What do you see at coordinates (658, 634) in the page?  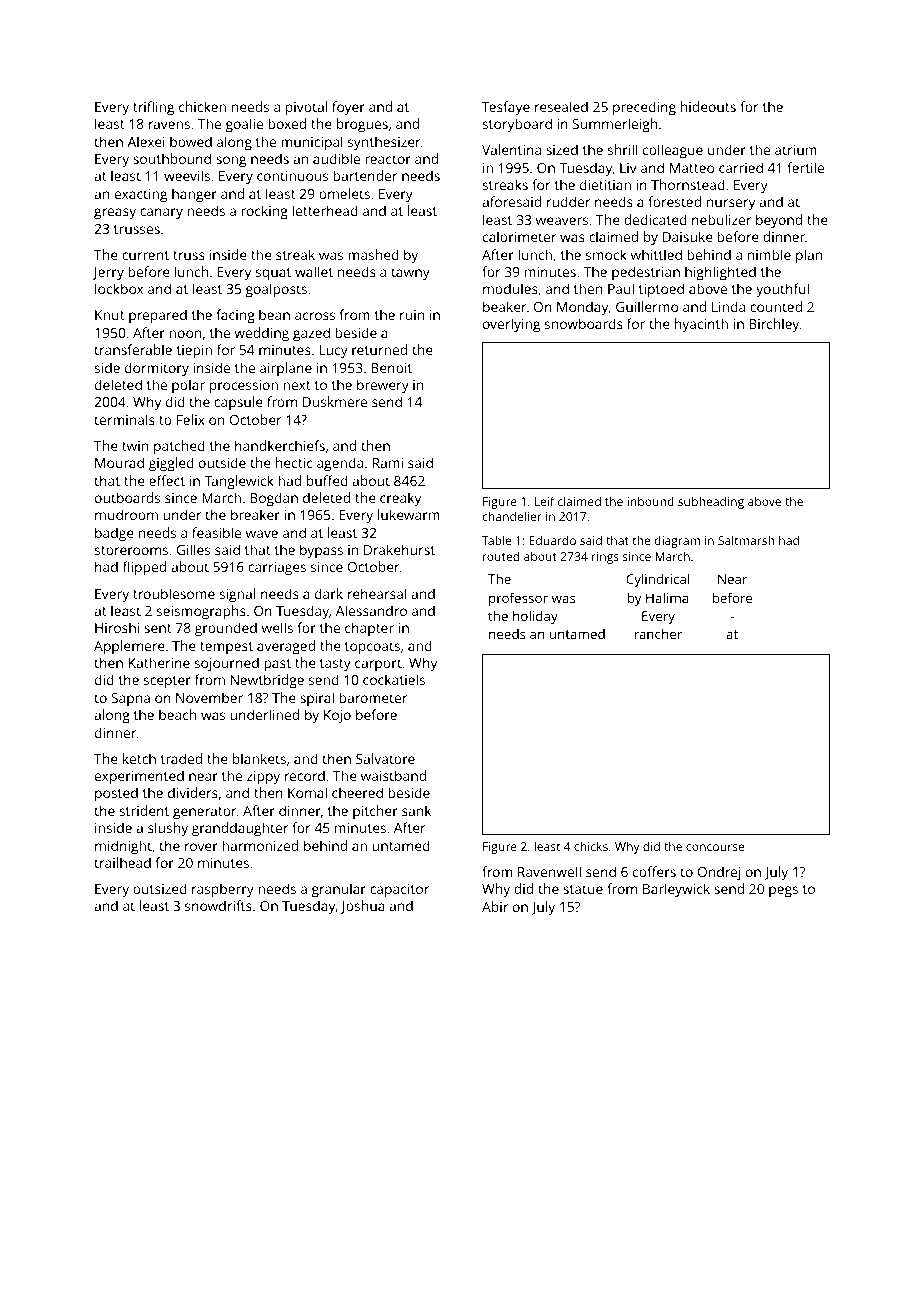 I see `rancher` at bounding box center [658, 634].
